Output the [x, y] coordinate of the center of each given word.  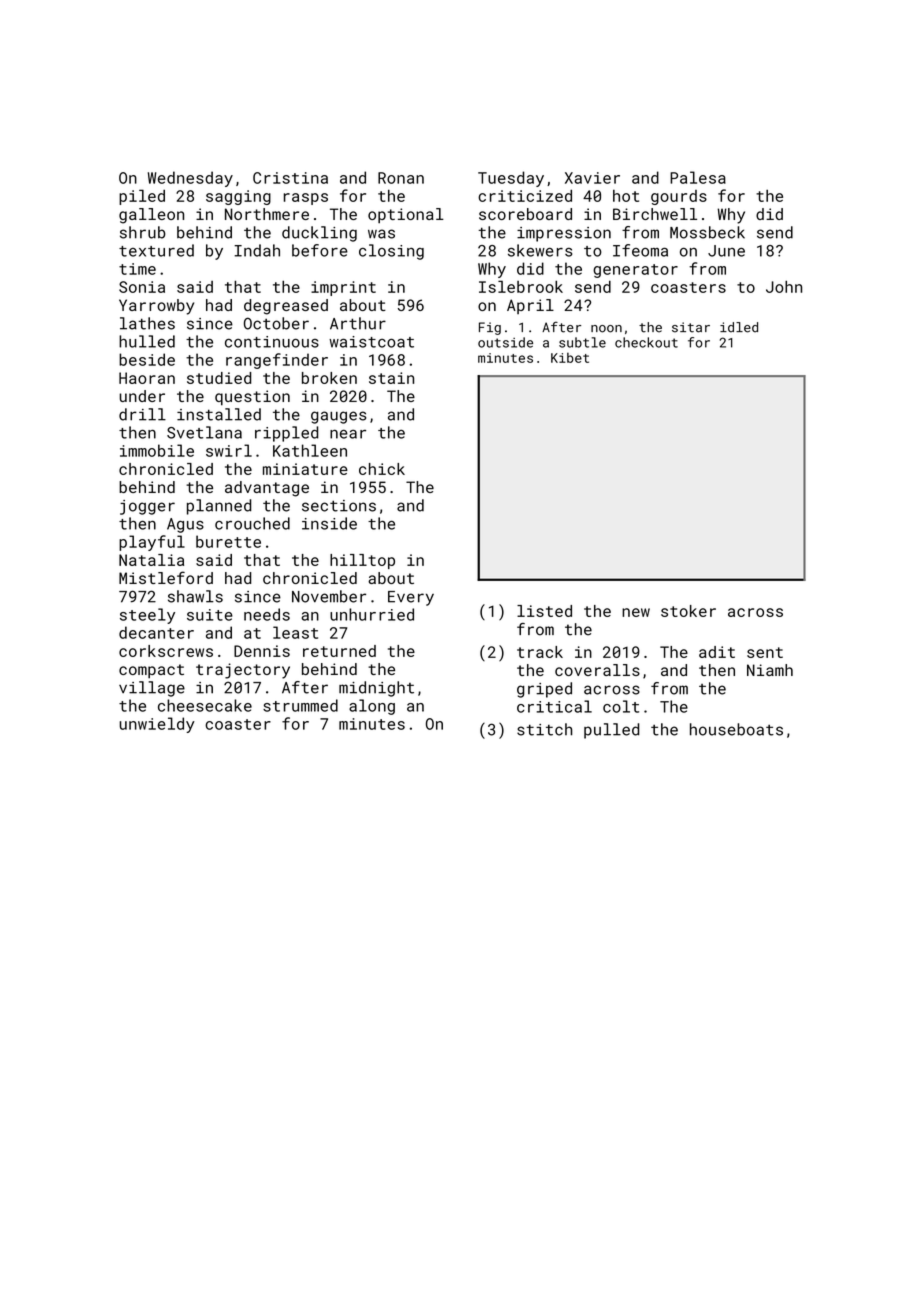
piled [142, 197]
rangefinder [277, 361]
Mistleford [166, 577]
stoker [688, 611]
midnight [376, 689]
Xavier [592, 178]
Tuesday [511, 179]
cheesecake [205, 705]
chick [382, 469]
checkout [646, 342]
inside [329, 523]
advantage [267, 489]
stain [391, 378]
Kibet [570, 357]
